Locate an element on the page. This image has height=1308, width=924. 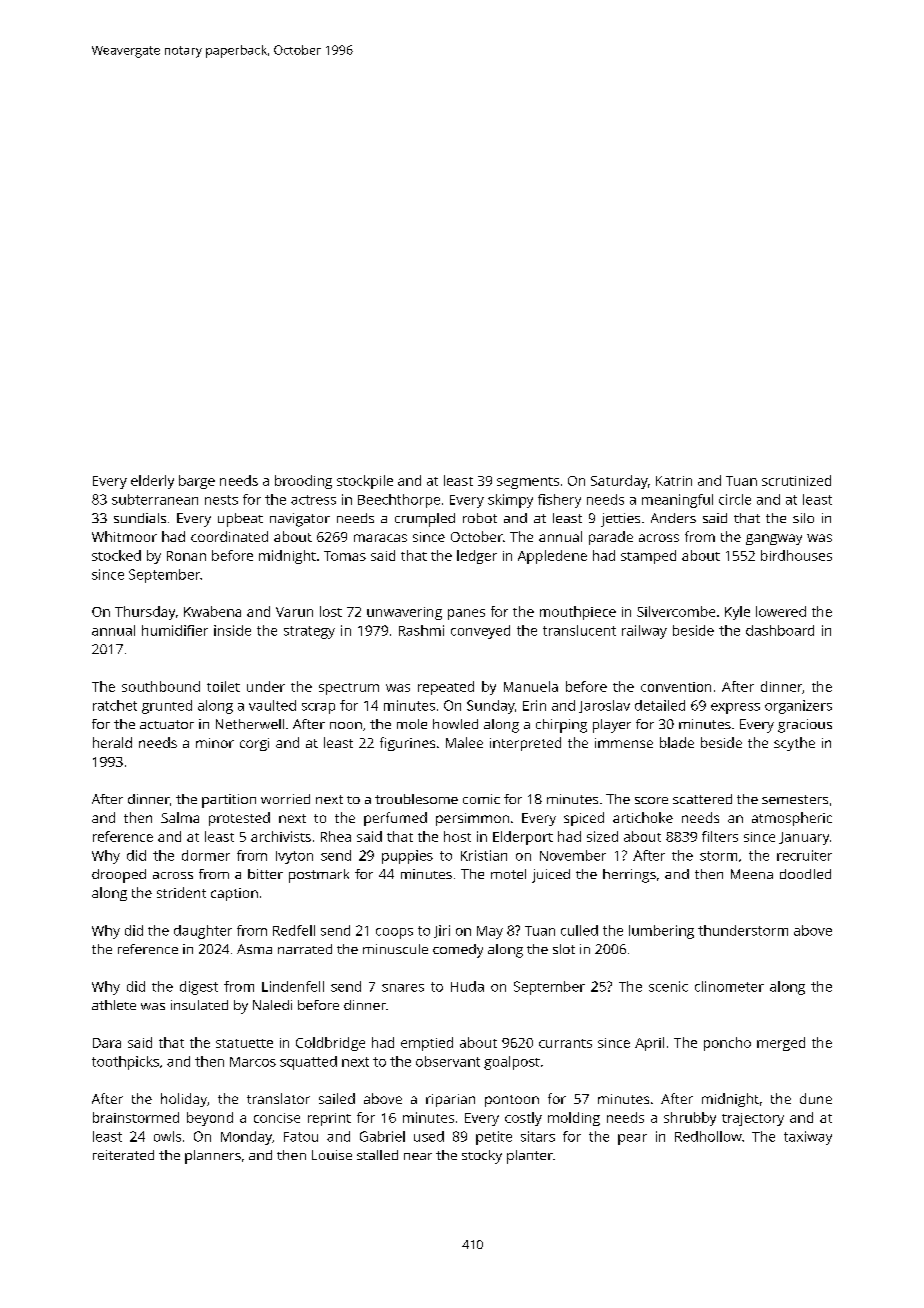
strident is located at coordinates (181, 892).
